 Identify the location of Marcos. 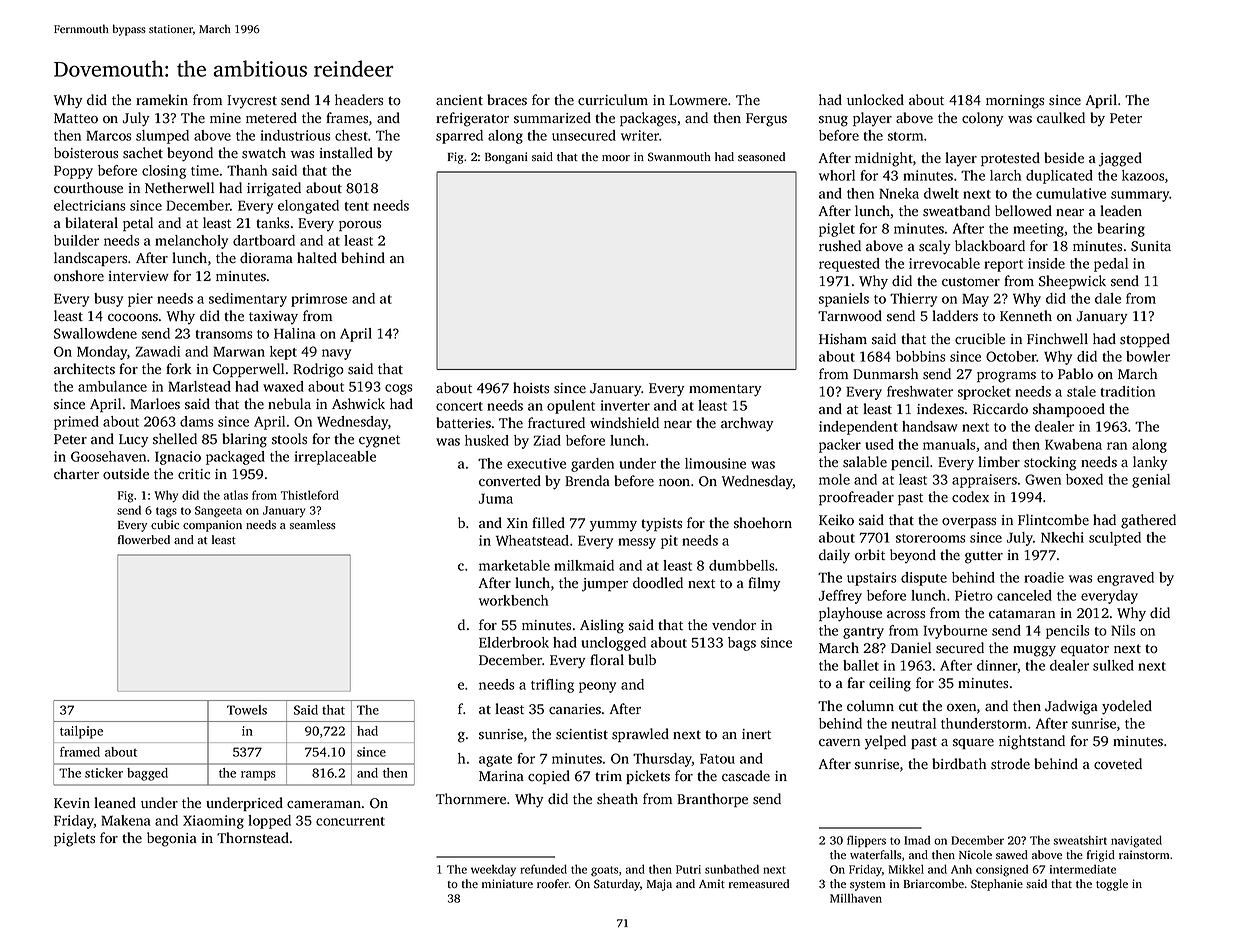
(108, 135).
